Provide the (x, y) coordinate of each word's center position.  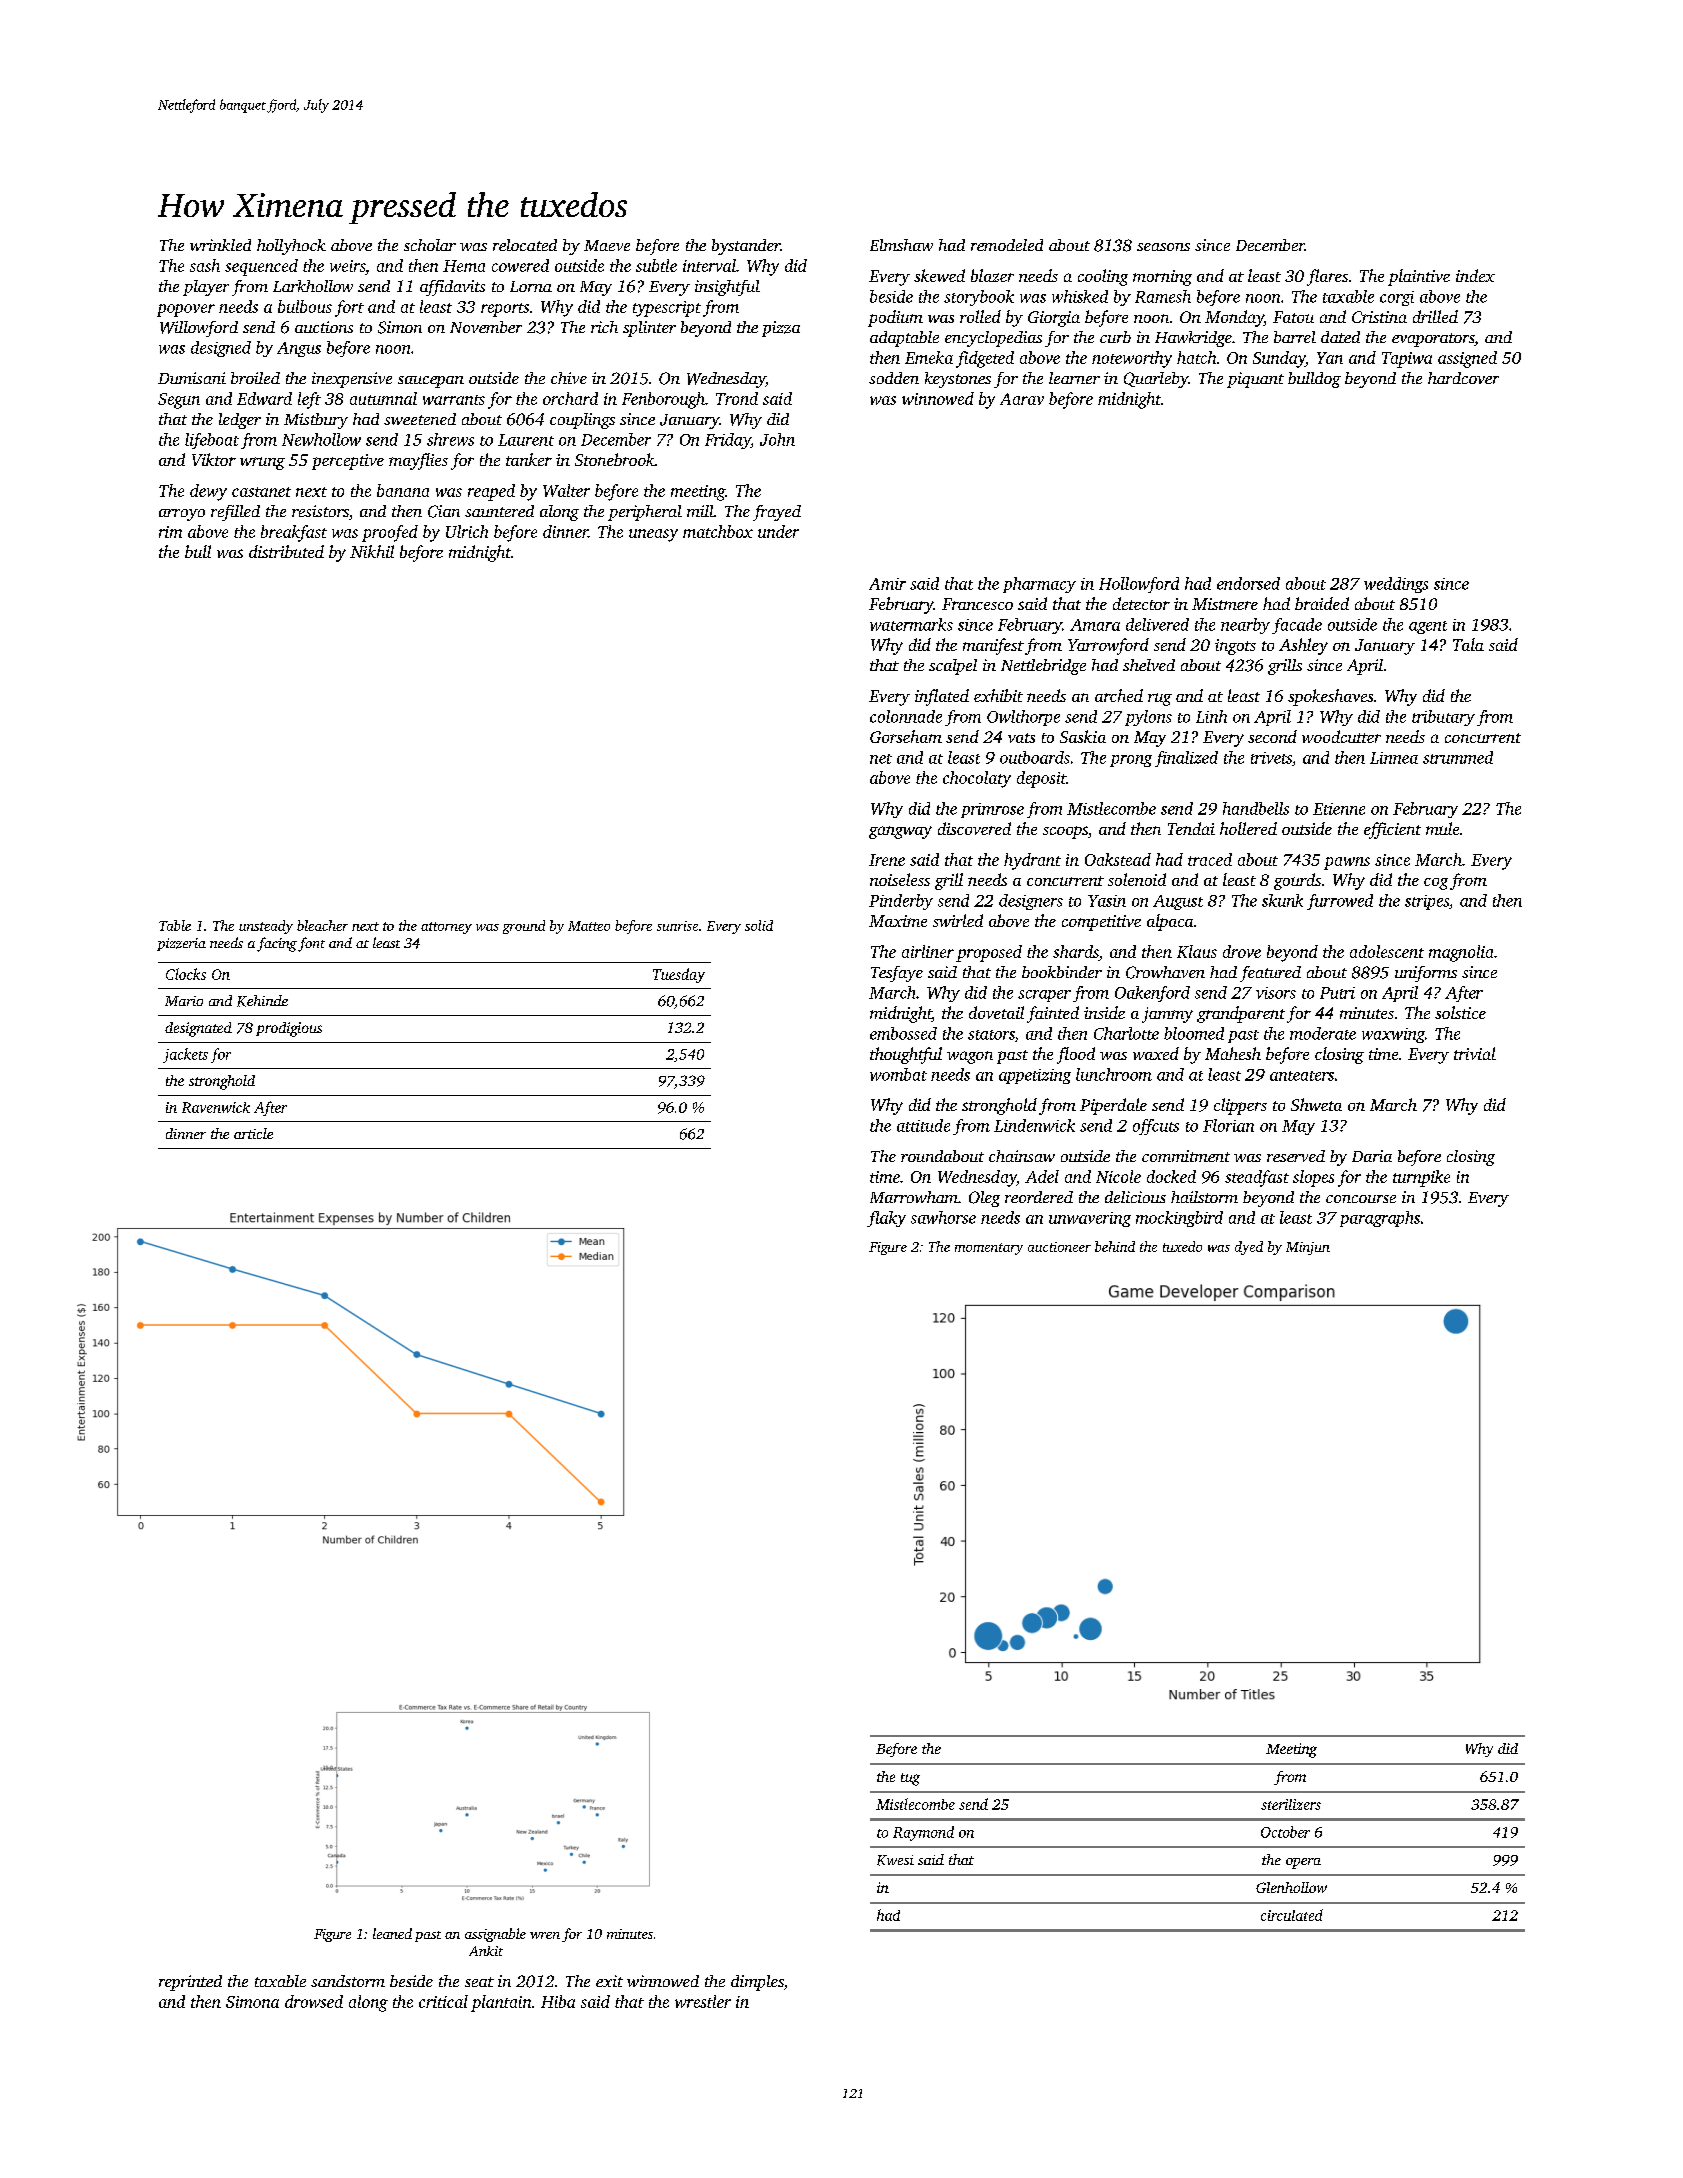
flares (1327, 277)
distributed (286, 551)
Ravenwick (216, 1107)
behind (1115, 1246)
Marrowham (914, 1197)
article (253, 1133)
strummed (1458, 757)
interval (709, 265)
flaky (886, 1219)
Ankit (486, 1951)
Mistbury (316, 421)
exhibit (998, 695)
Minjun (1308, 1248)
